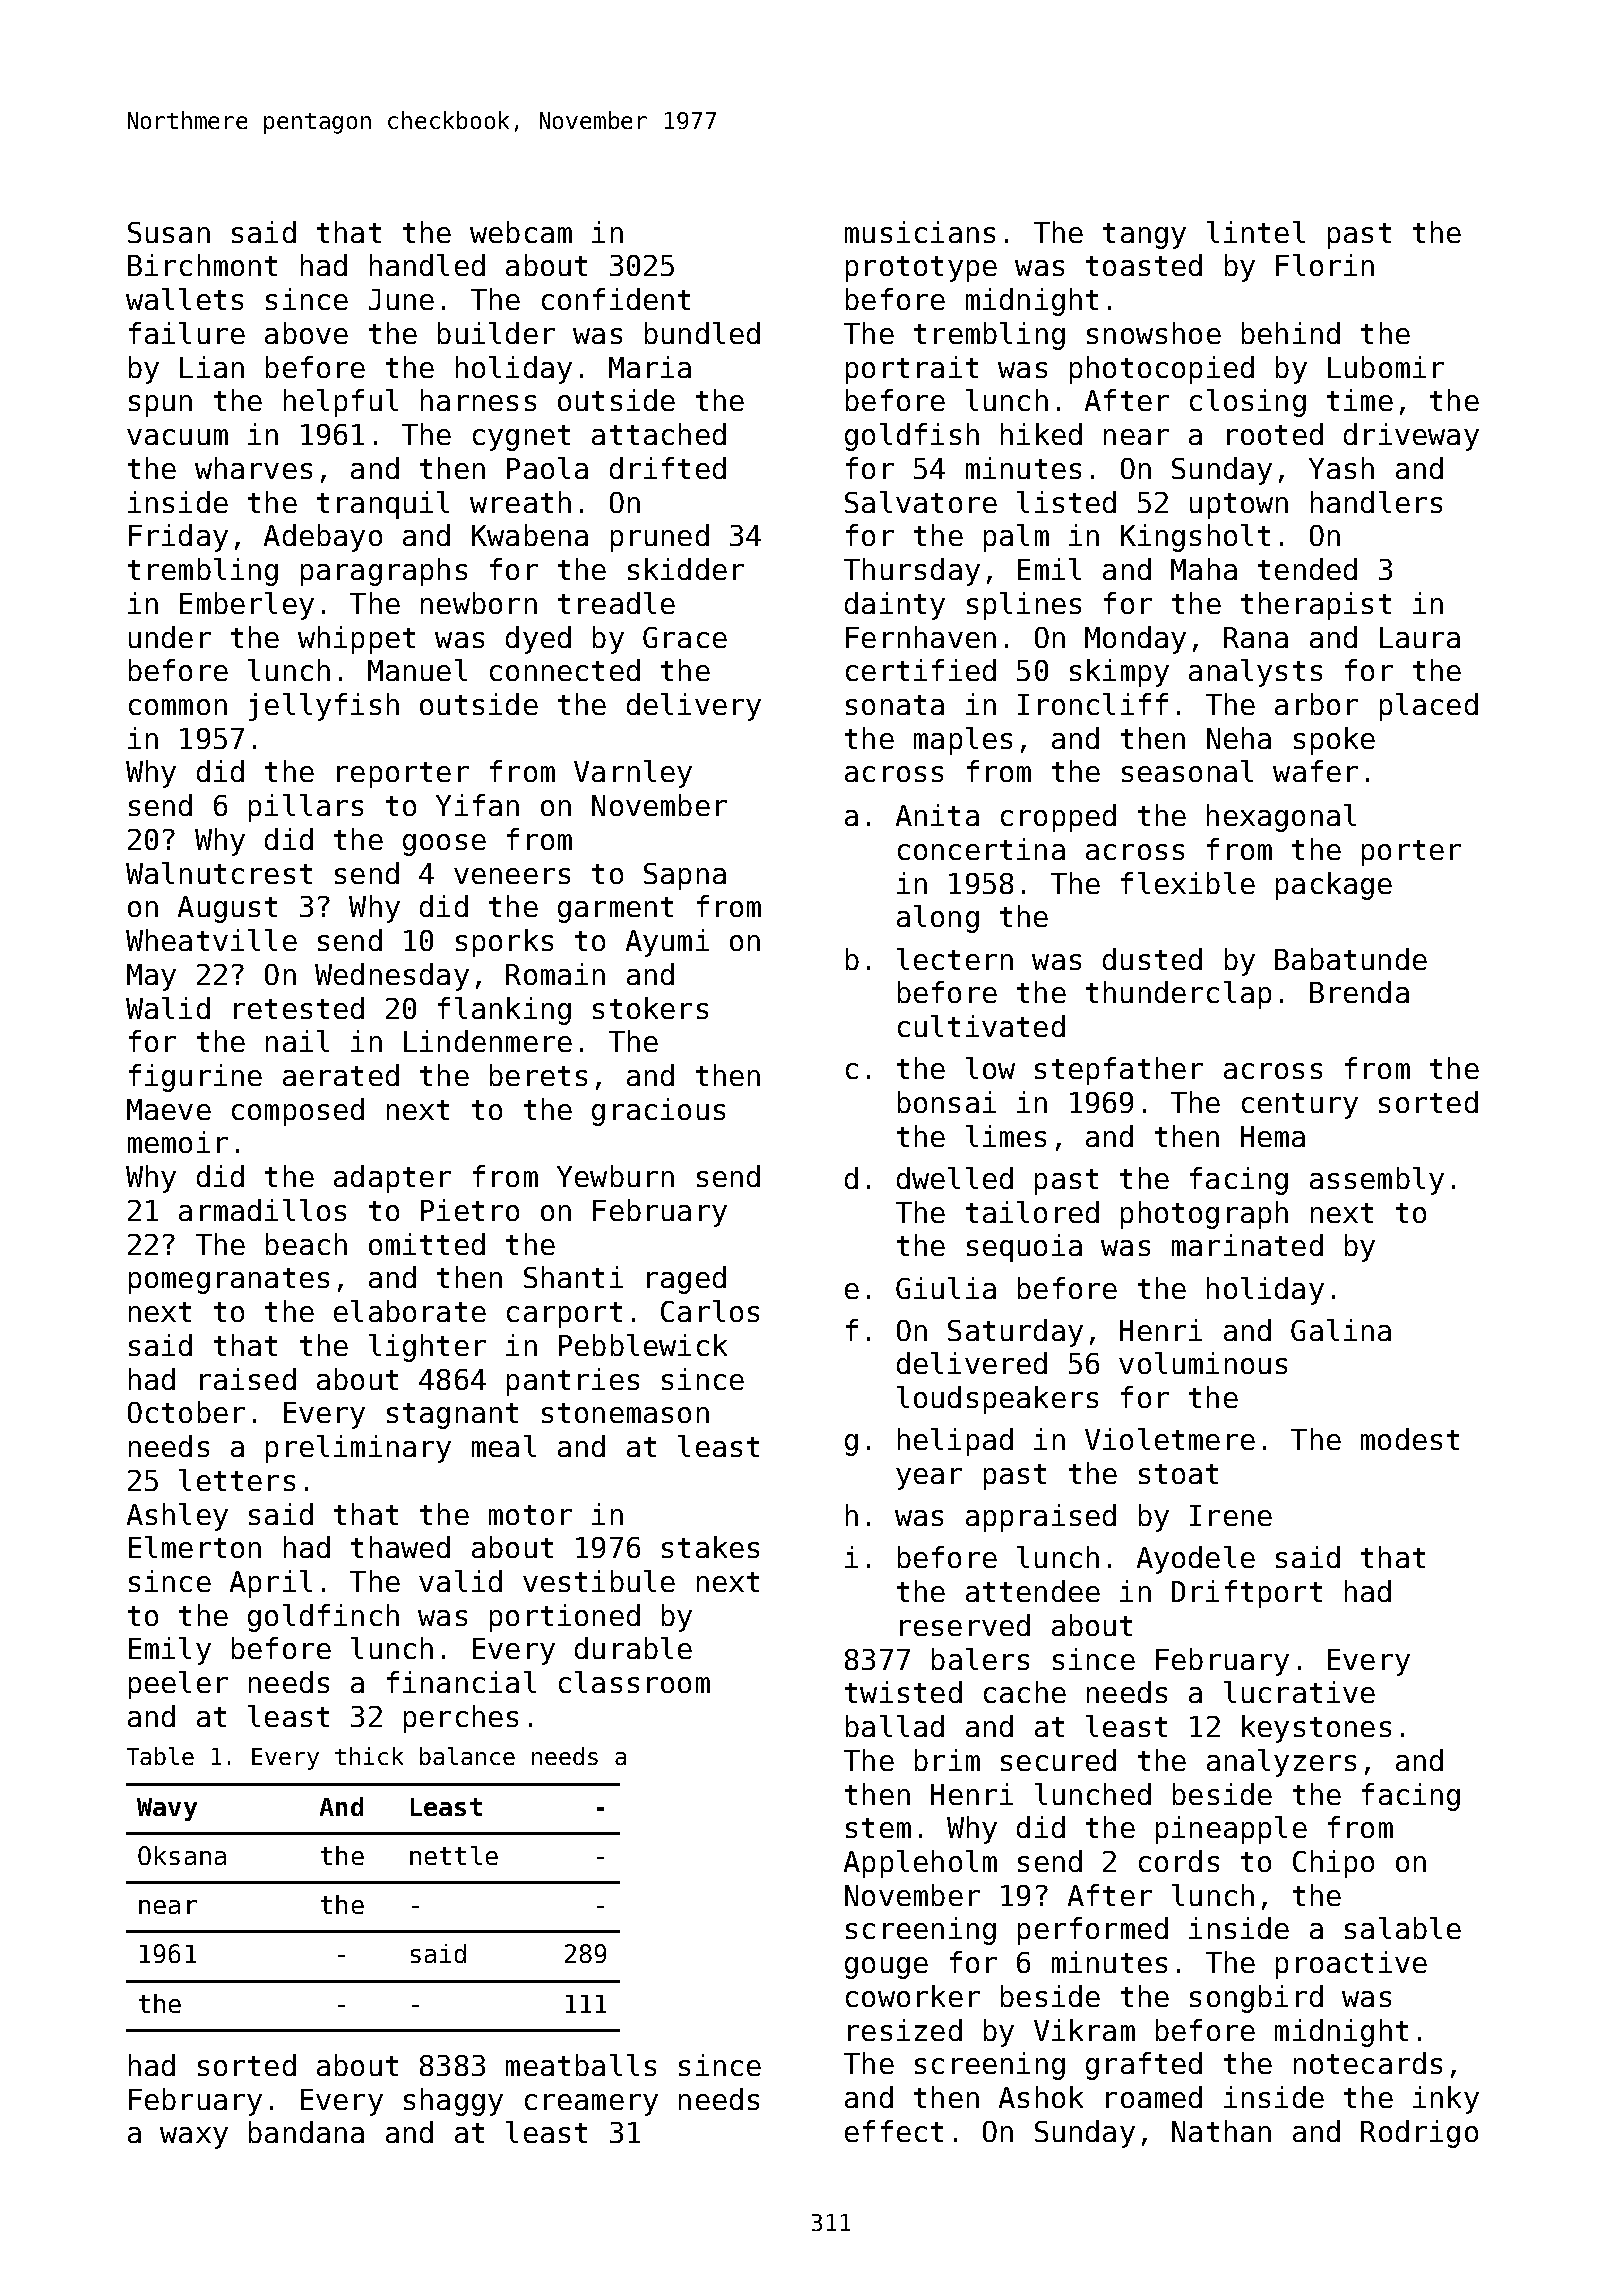  I want to click on lintel, so click(1256, 232).
